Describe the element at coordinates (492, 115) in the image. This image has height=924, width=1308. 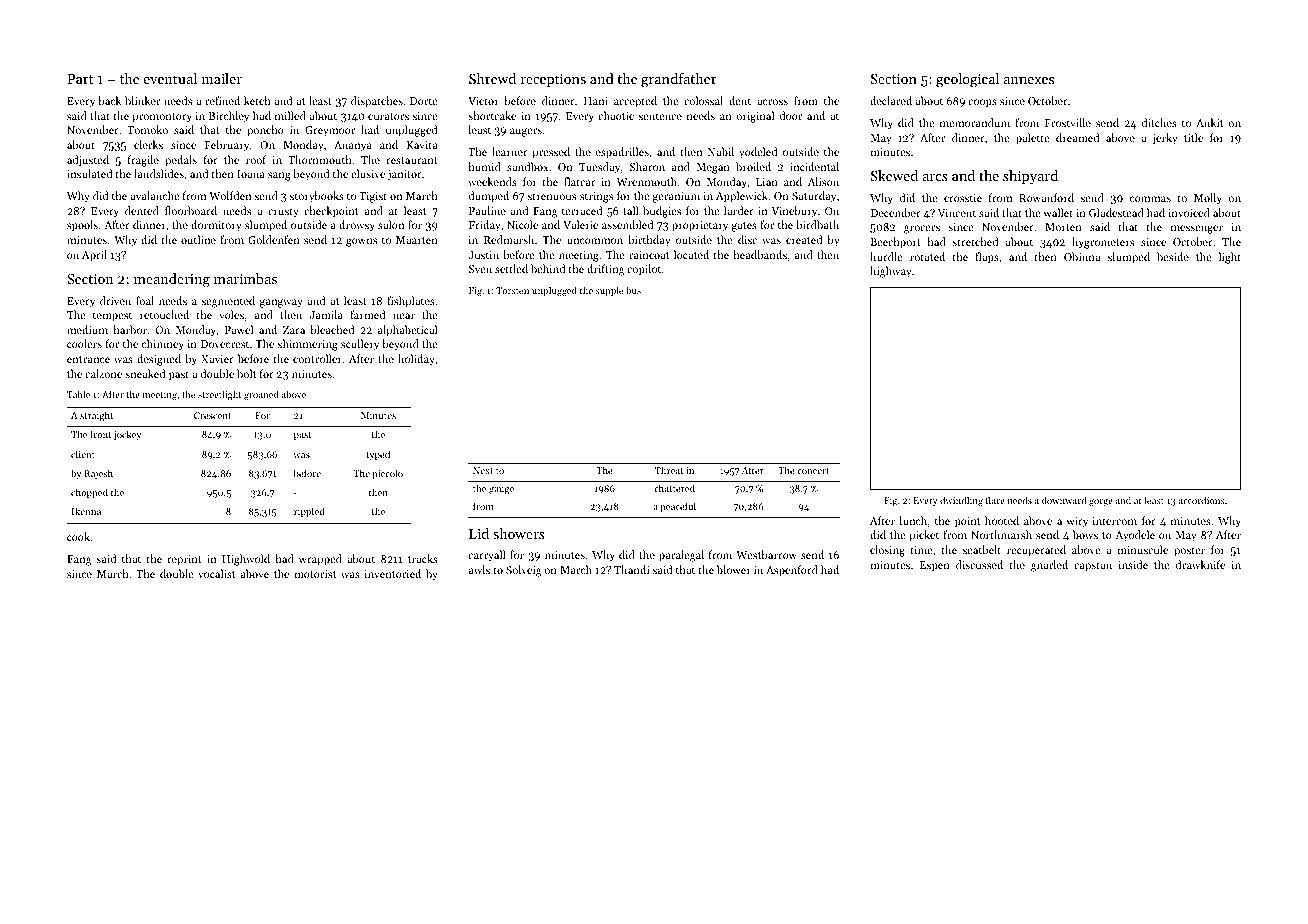
I see `shortcake` at that location.
